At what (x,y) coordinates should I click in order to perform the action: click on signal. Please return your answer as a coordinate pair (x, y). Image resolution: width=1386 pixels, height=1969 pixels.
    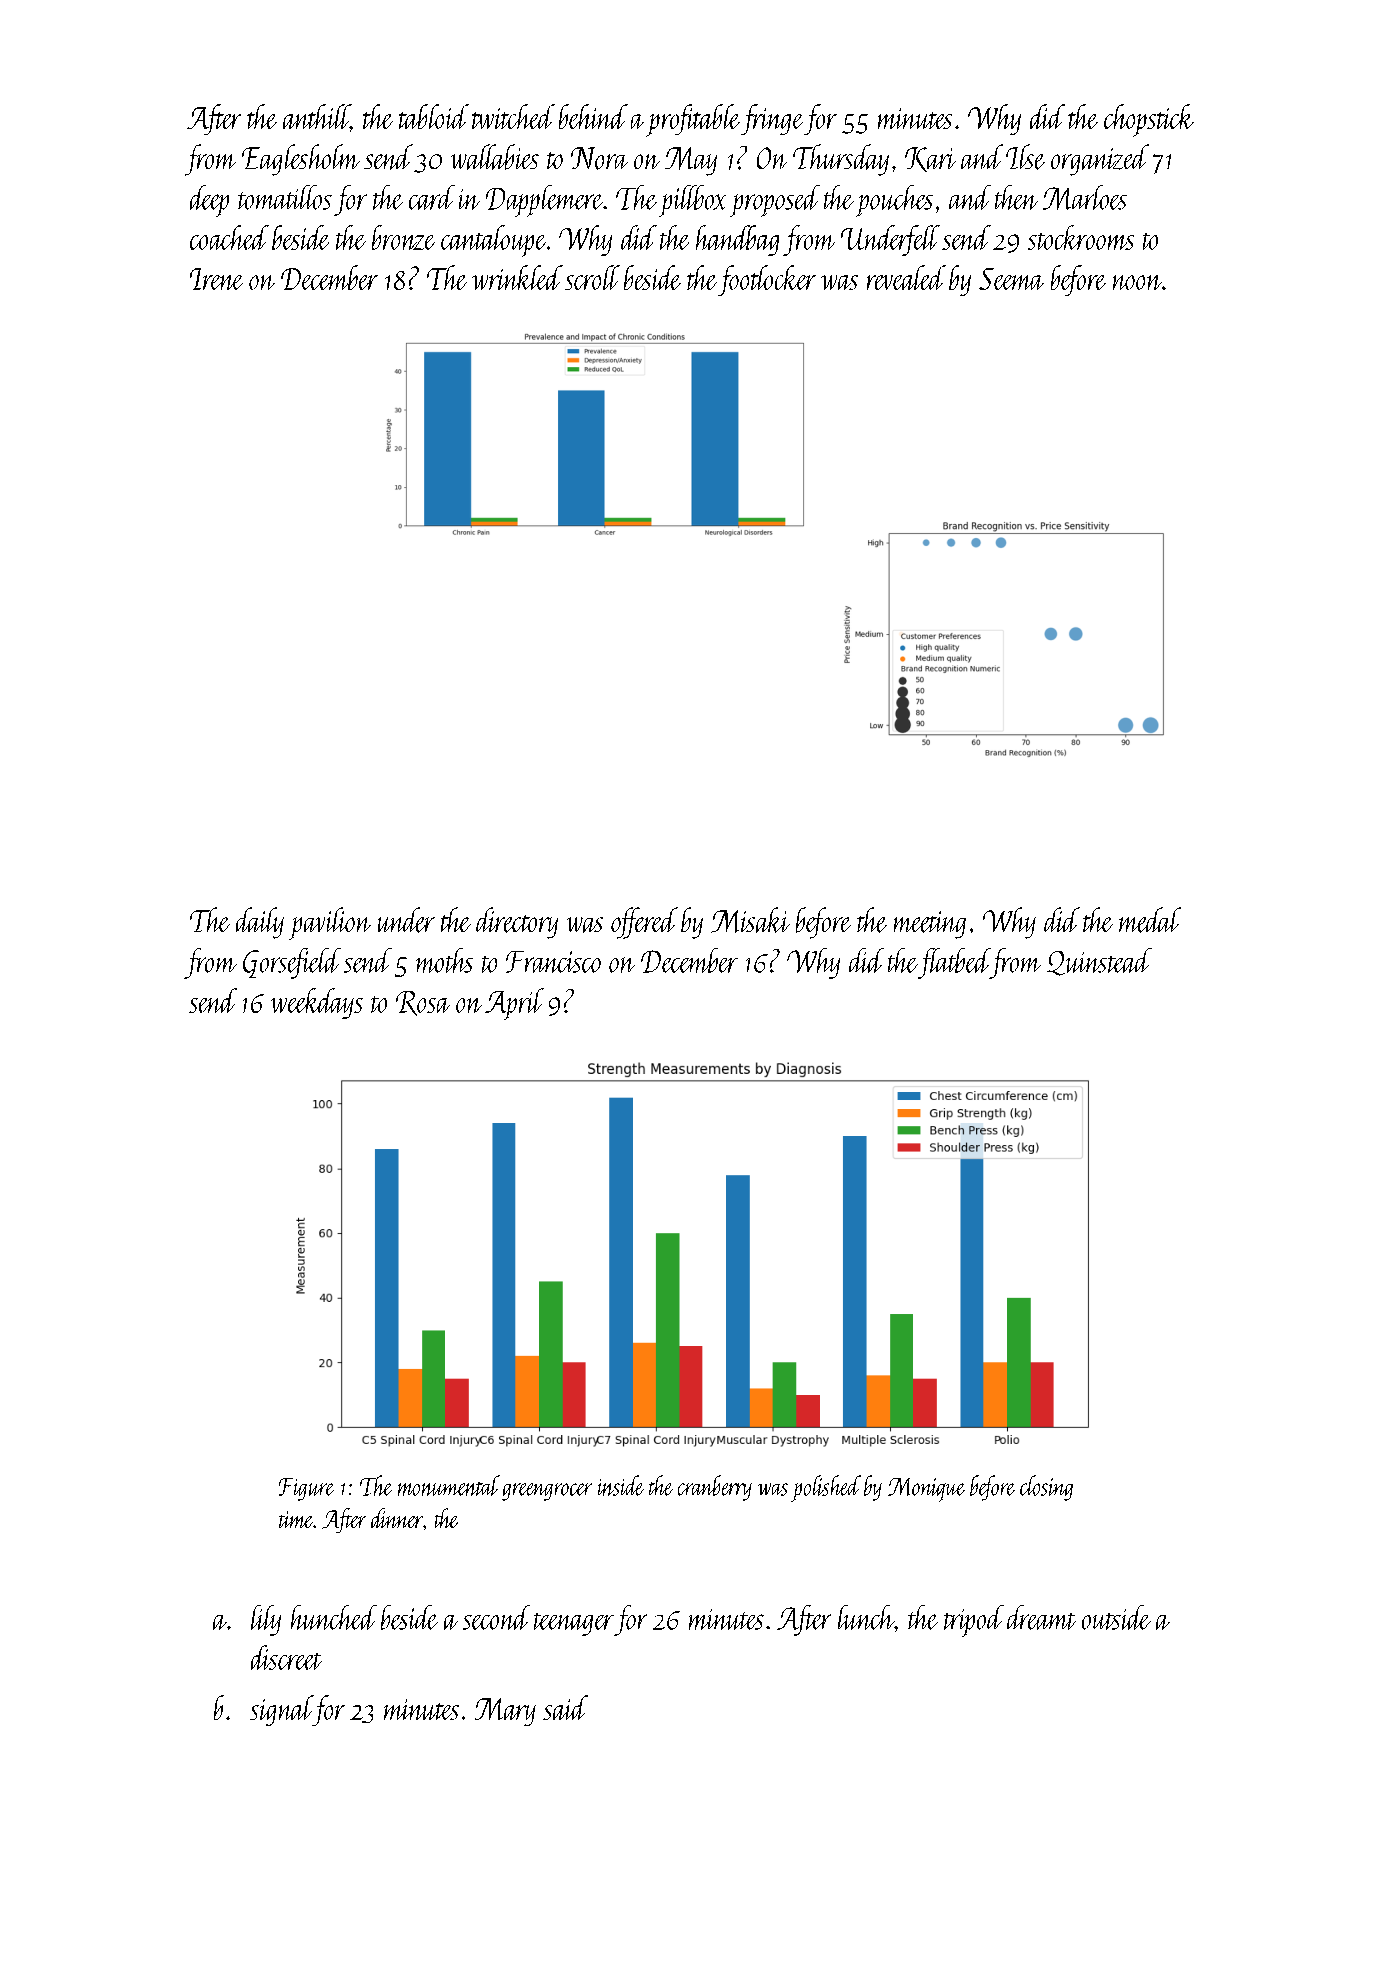
    Looking at the image, I should click on (281, 1710).
